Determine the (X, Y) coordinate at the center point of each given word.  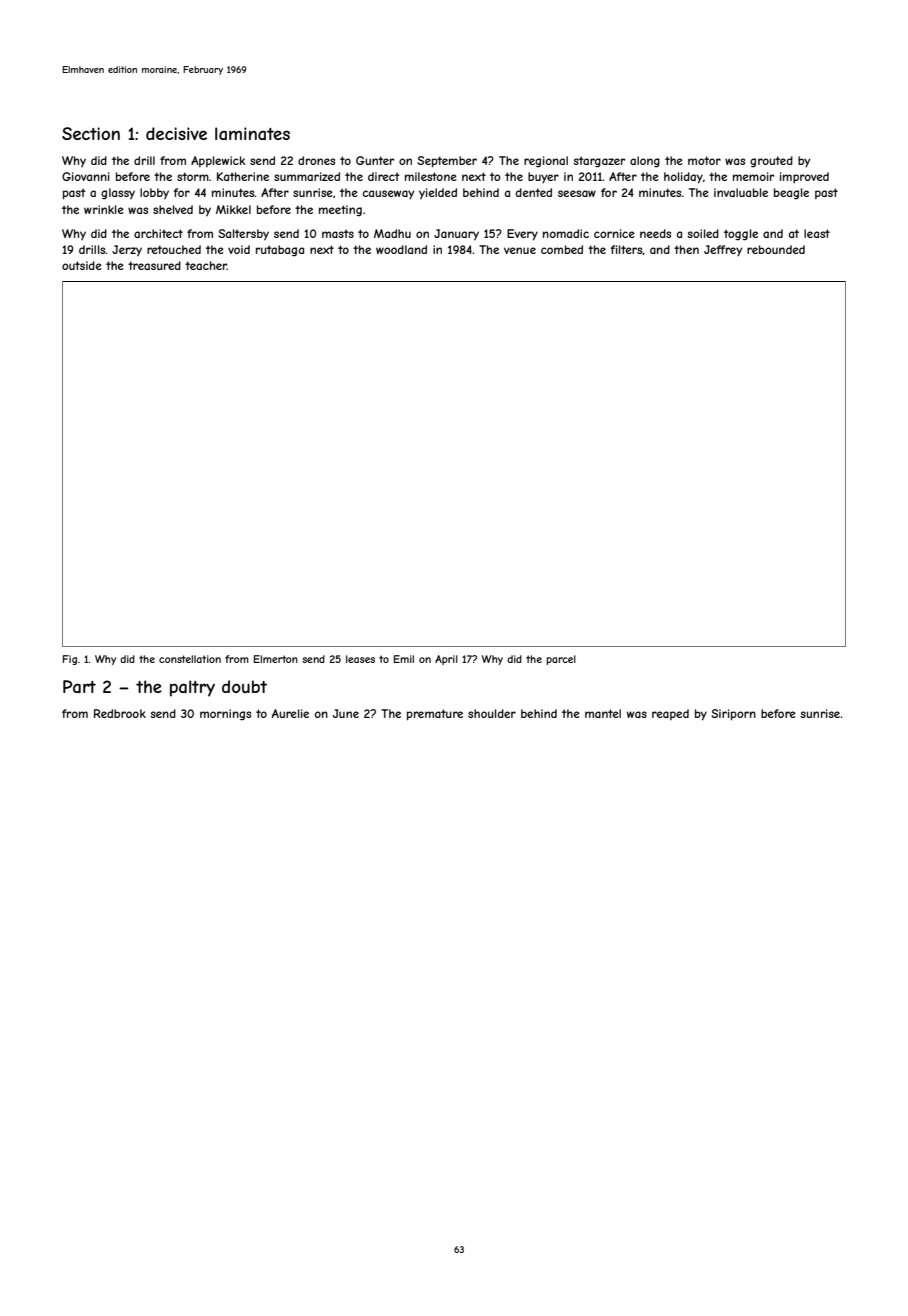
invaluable (741, 192)
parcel (561, 660)
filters (627, 250)
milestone (431, 176)
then (686, 249)
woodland (401, 249)
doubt (244, 686)
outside (82, 265)
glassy (118, 193)
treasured (154, 265)
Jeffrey (723, 250)
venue (520, 250)
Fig (70, 660)
